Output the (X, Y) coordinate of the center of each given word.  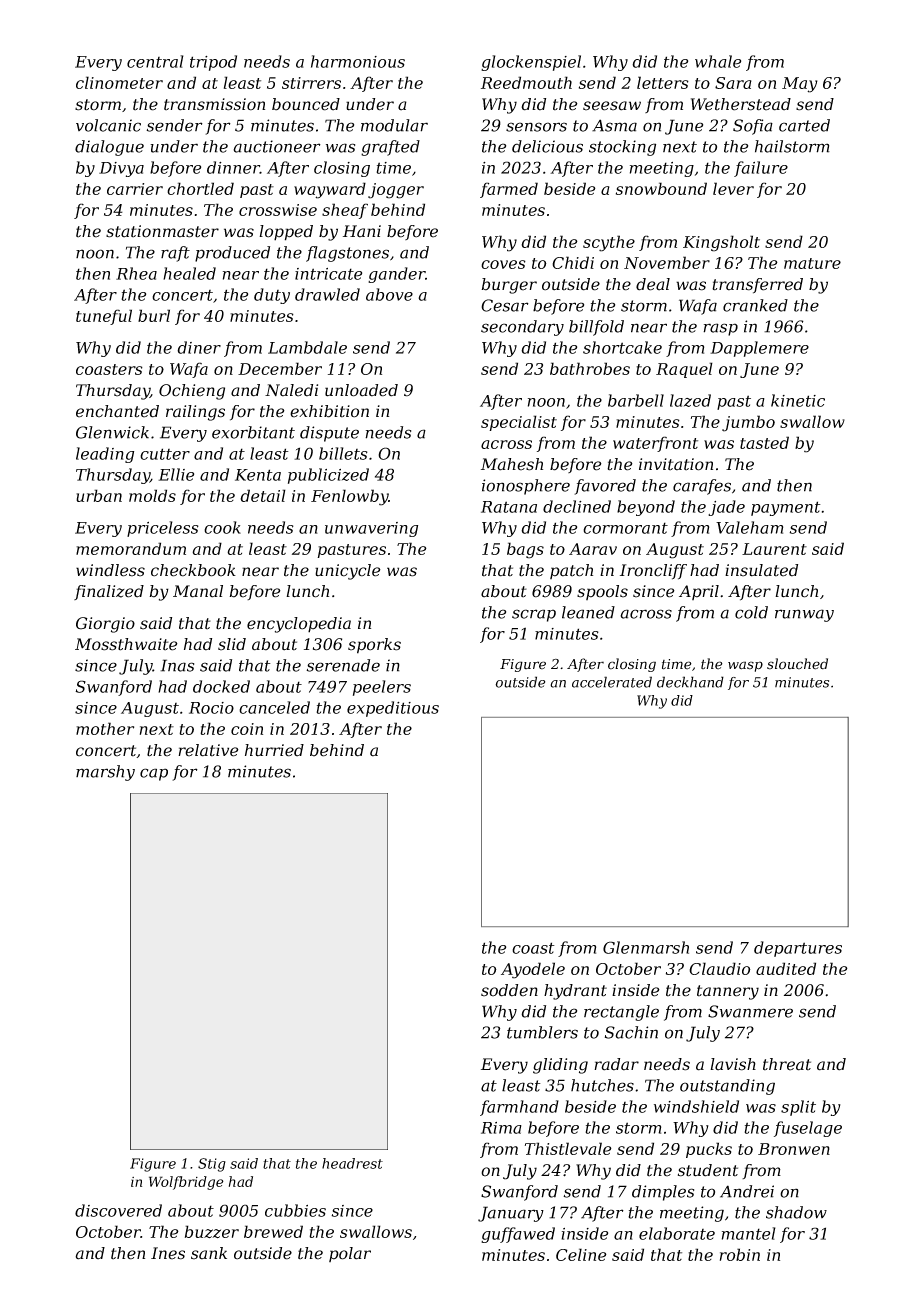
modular (394, 125)
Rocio (211, 708)
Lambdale (307, 347)
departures (798, 949)
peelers (382, 688)
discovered (118, 1210)
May (800, 85)
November (667, 262)
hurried (274, 750)
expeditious (393, 709)
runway (804, 615)
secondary (522, 328)
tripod (213, 63)
